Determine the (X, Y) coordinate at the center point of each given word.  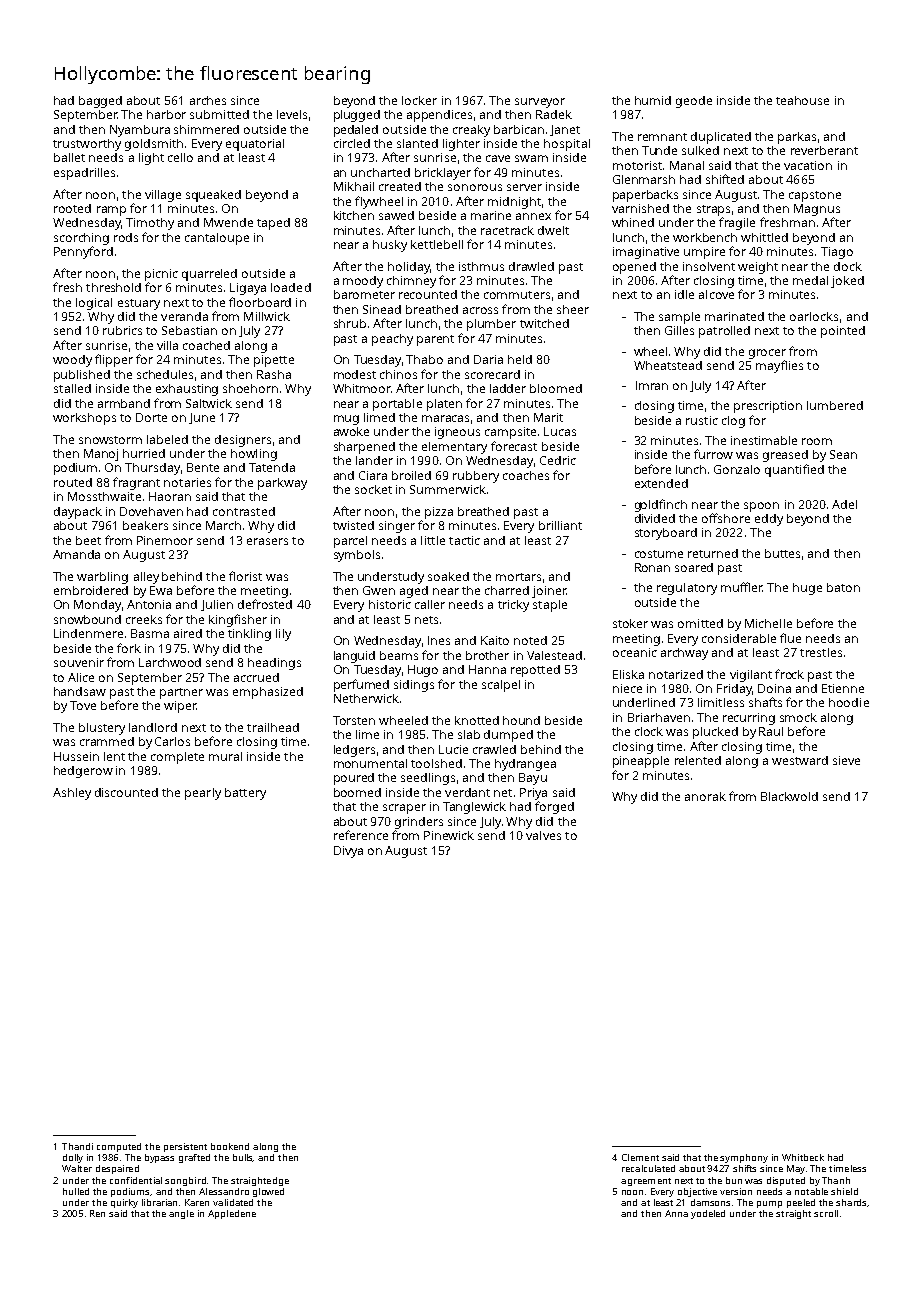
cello (180, 157)
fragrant (136, 483)
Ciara (373, 475)
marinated (734, 316)
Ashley (72, 794)
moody (363, 282)
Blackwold (789, 796)
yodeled (708, 1214)
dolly (73, 1158)
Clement (640, 1157)
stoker (630, 623)
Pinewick (449, 835)
